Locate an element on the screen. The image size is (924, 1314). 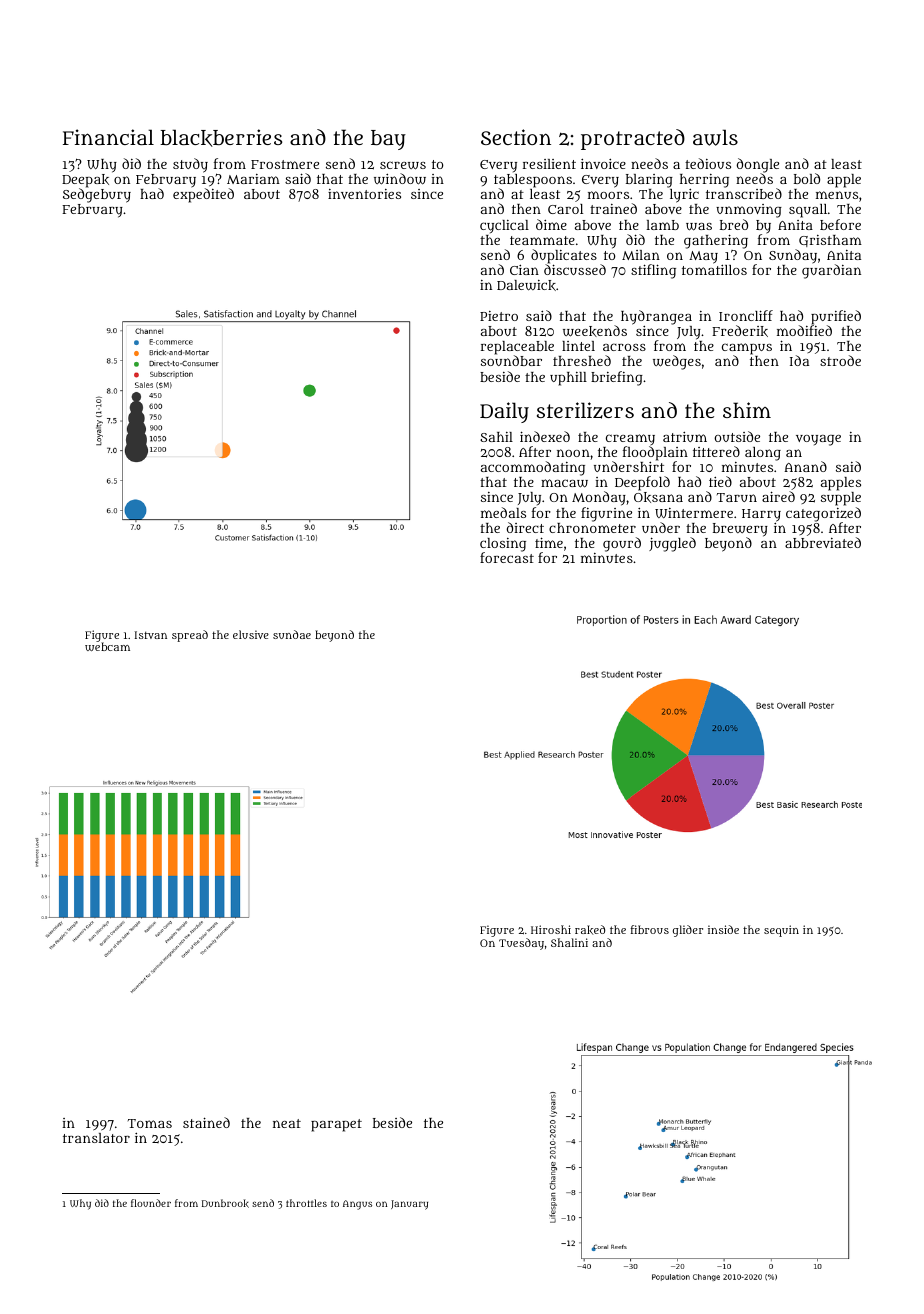
spread is located at coordinates (190, 636).
